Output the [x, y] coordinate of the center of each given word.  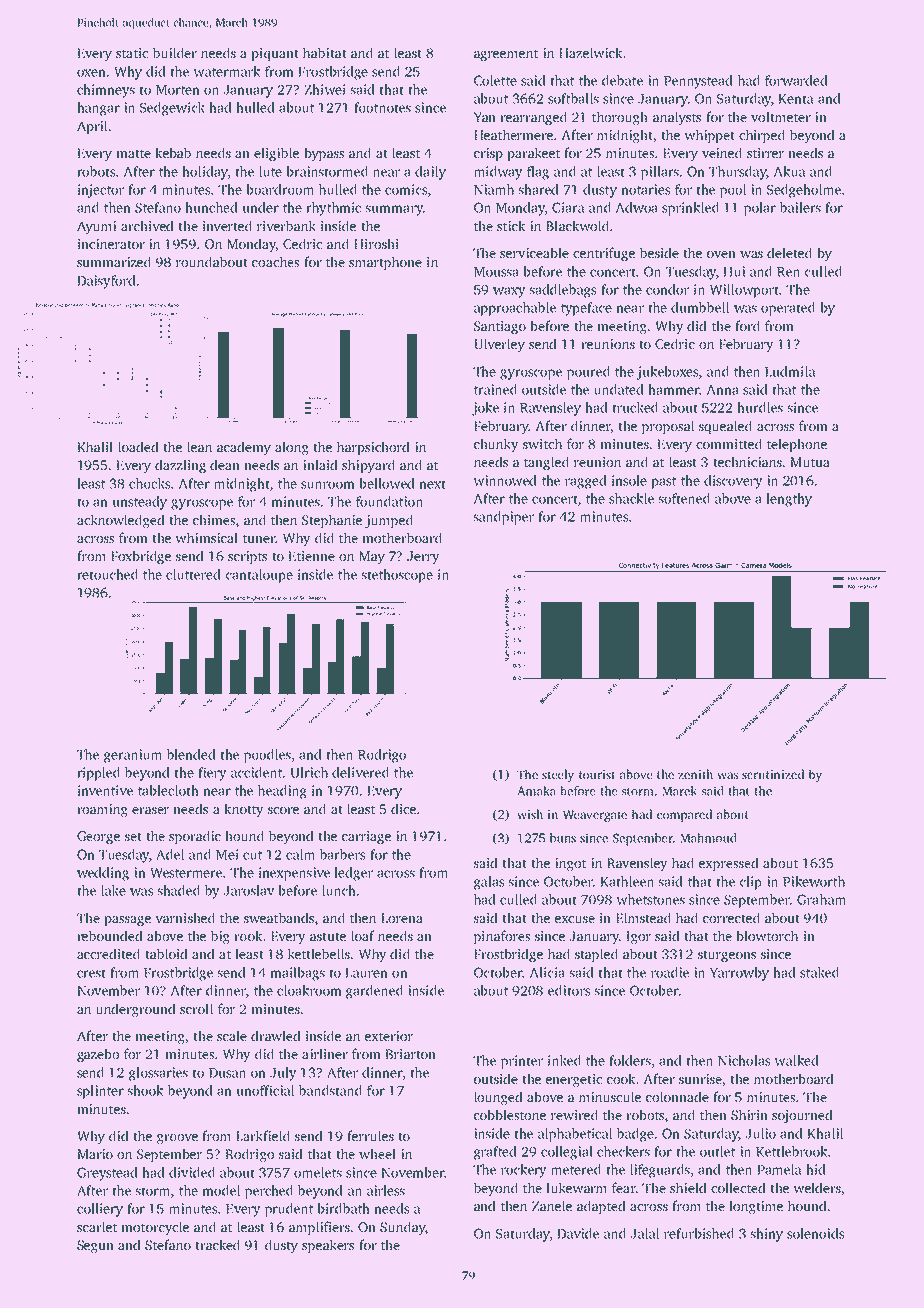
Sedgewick [172, 109]
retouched [107, 574]
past [663, 483]
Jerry [423, 557]
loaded [138, 446]
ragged [585, 482]
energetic [574, 1080]
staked [819, 972]
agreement [506, 55]
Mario [95, 1154]
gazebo [98, 1055]
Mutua [810, 462]
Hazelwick [590, 52]
